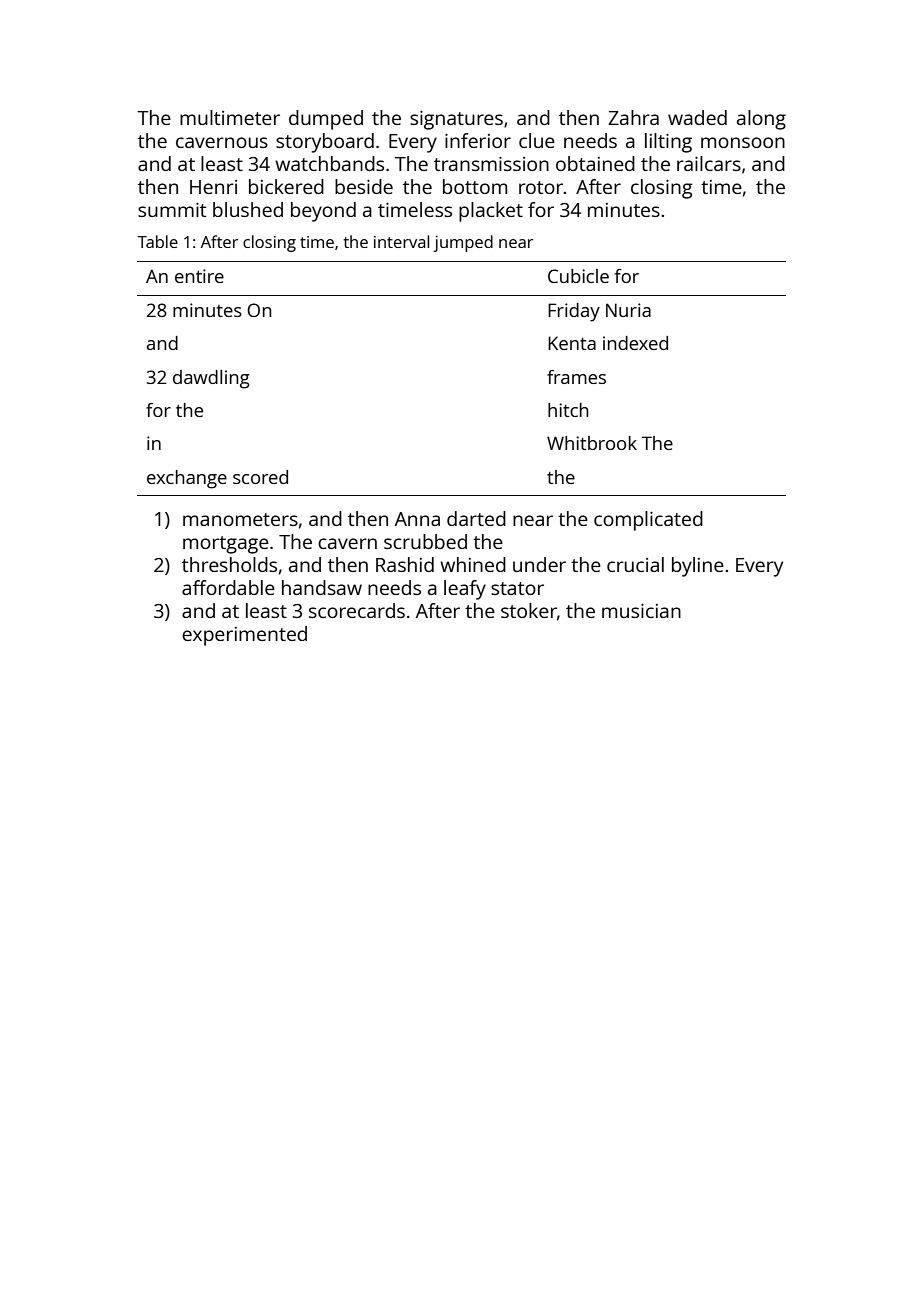  I want to click on Zahra, so click(633, 117).
